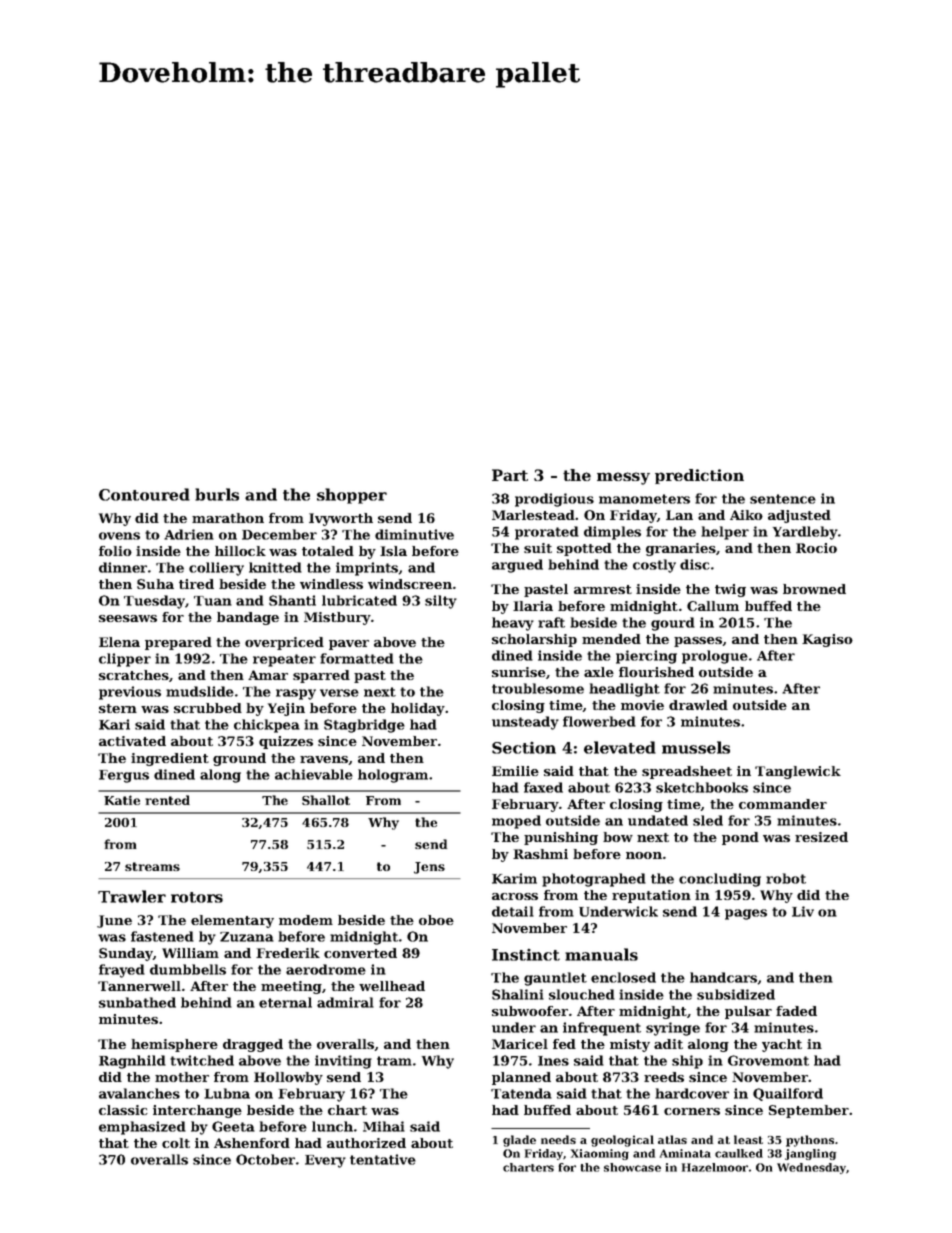 The width and height of the page is (952, 1233). Describe the element at coordinates (821, 837) in the page. I see `resized` at that location.
